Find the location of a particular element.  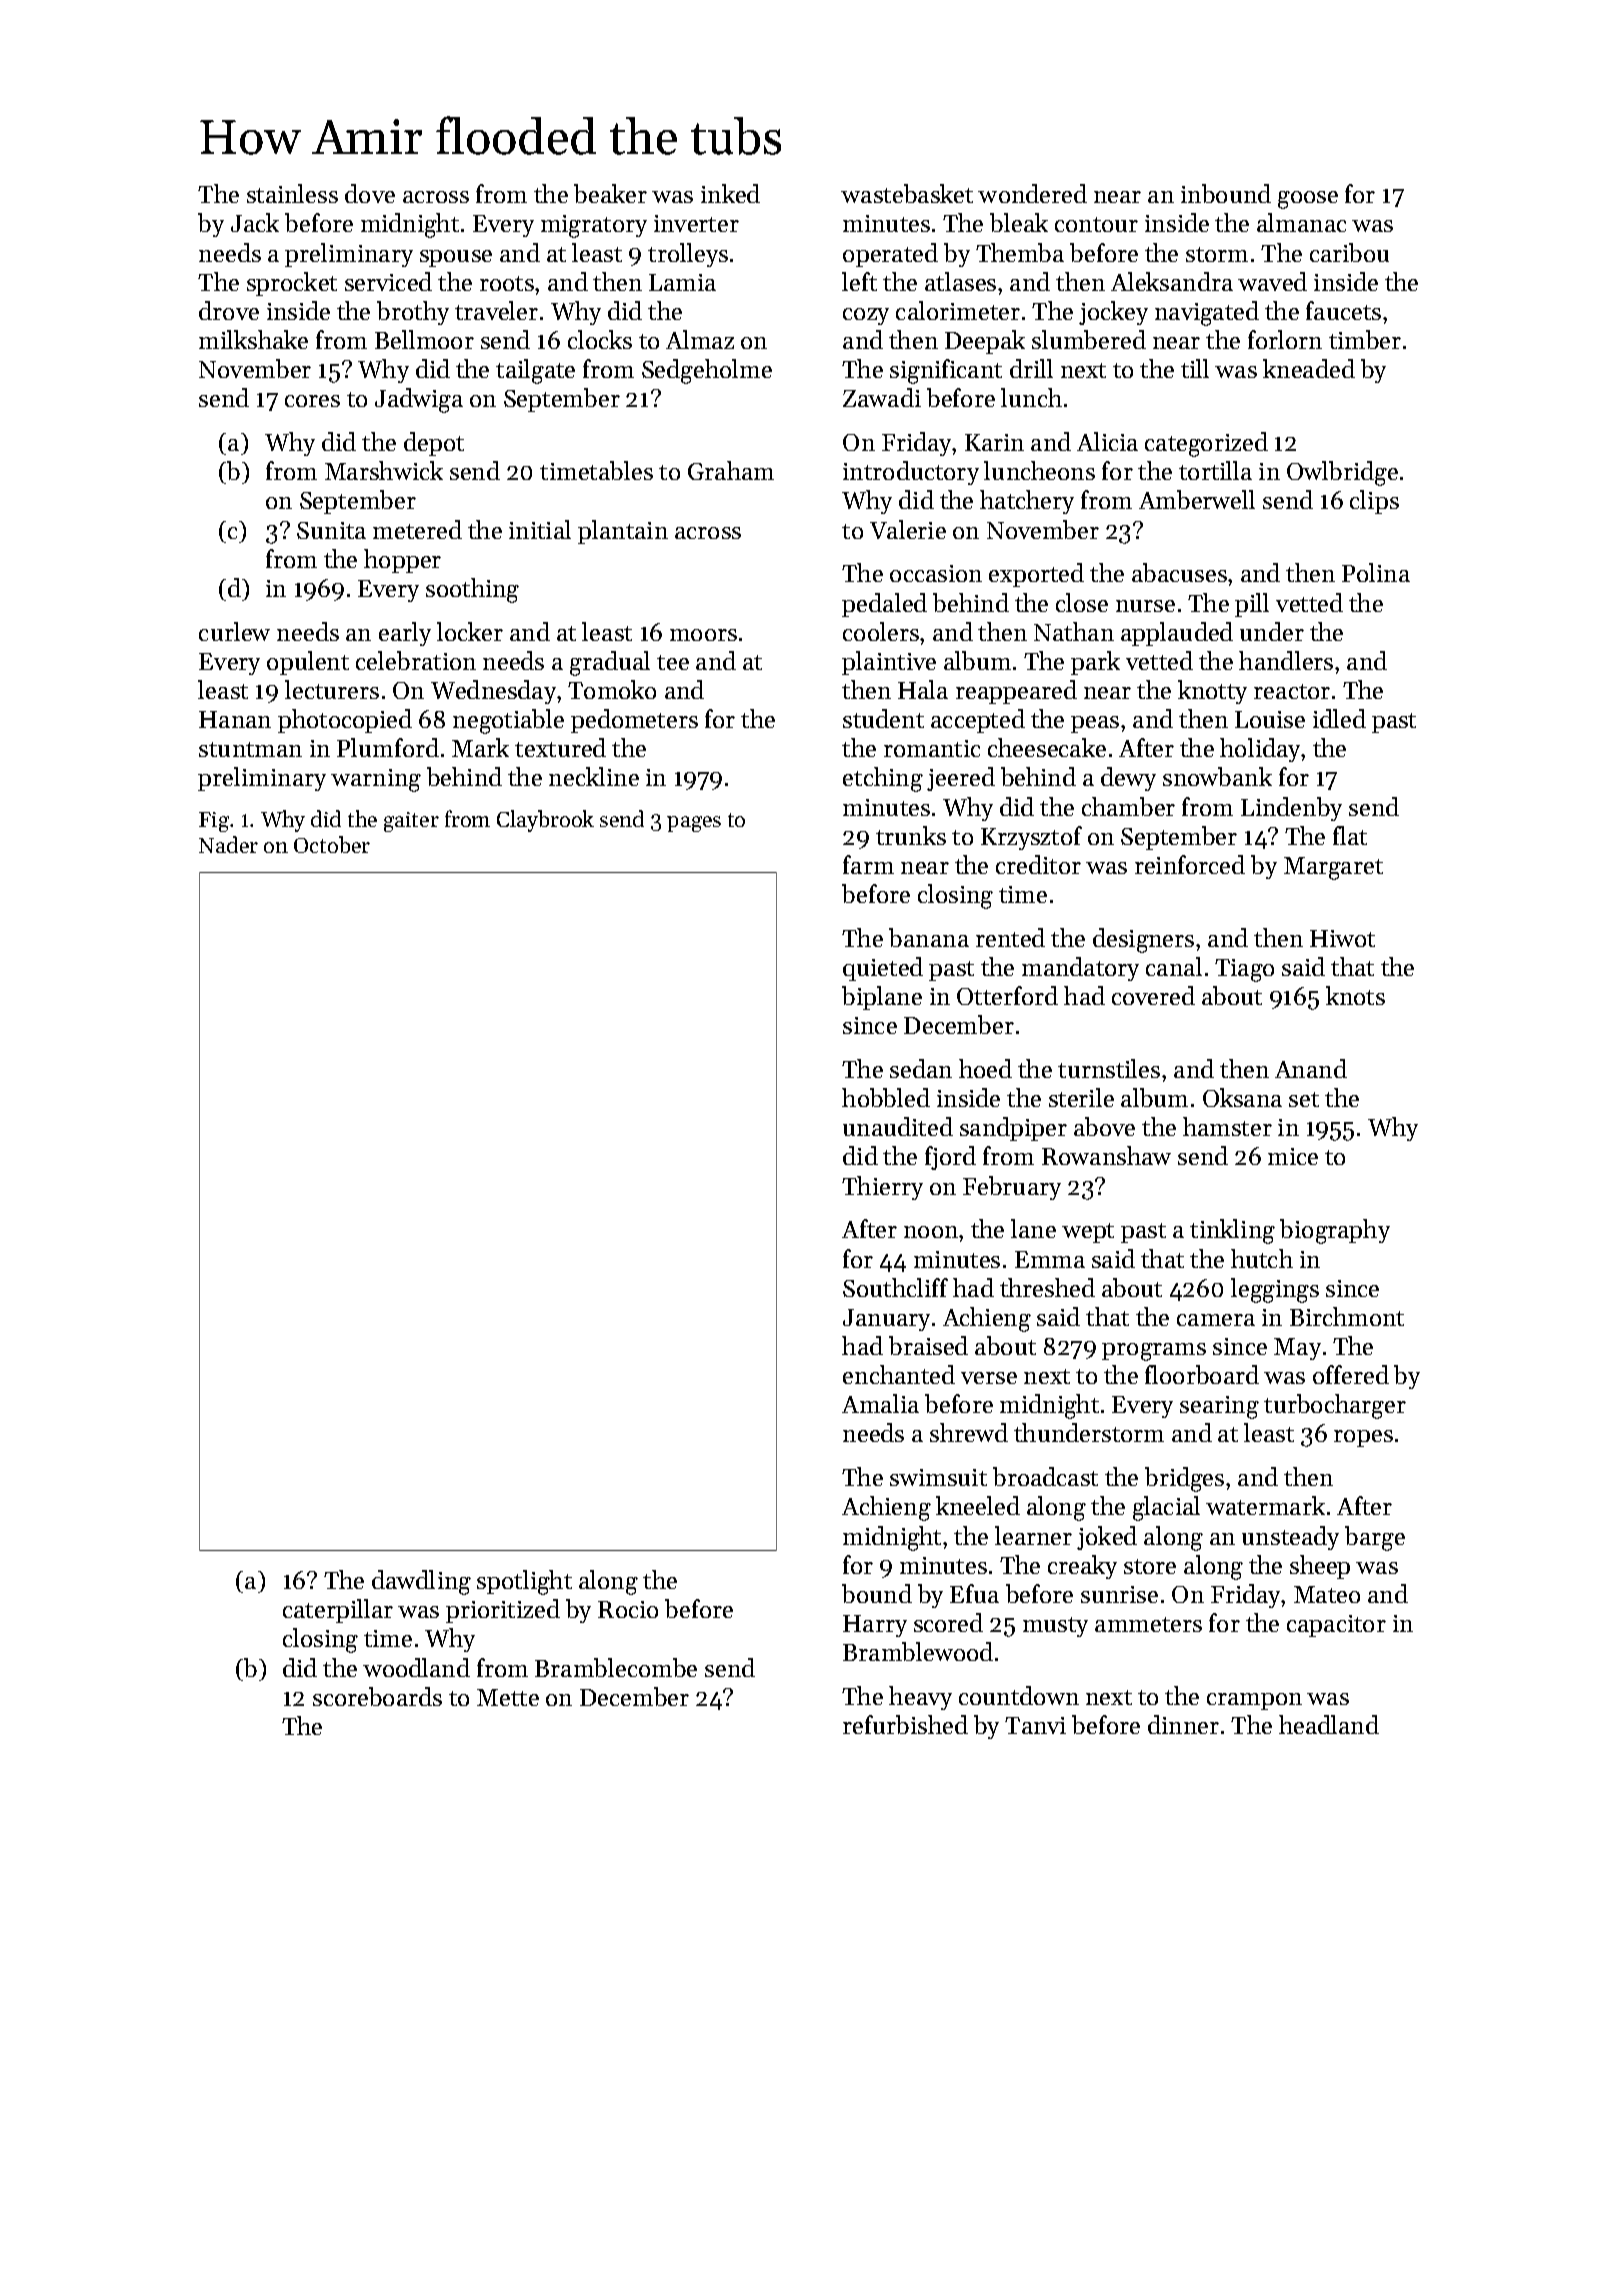

soothing is located at coordinates (472, 590).
